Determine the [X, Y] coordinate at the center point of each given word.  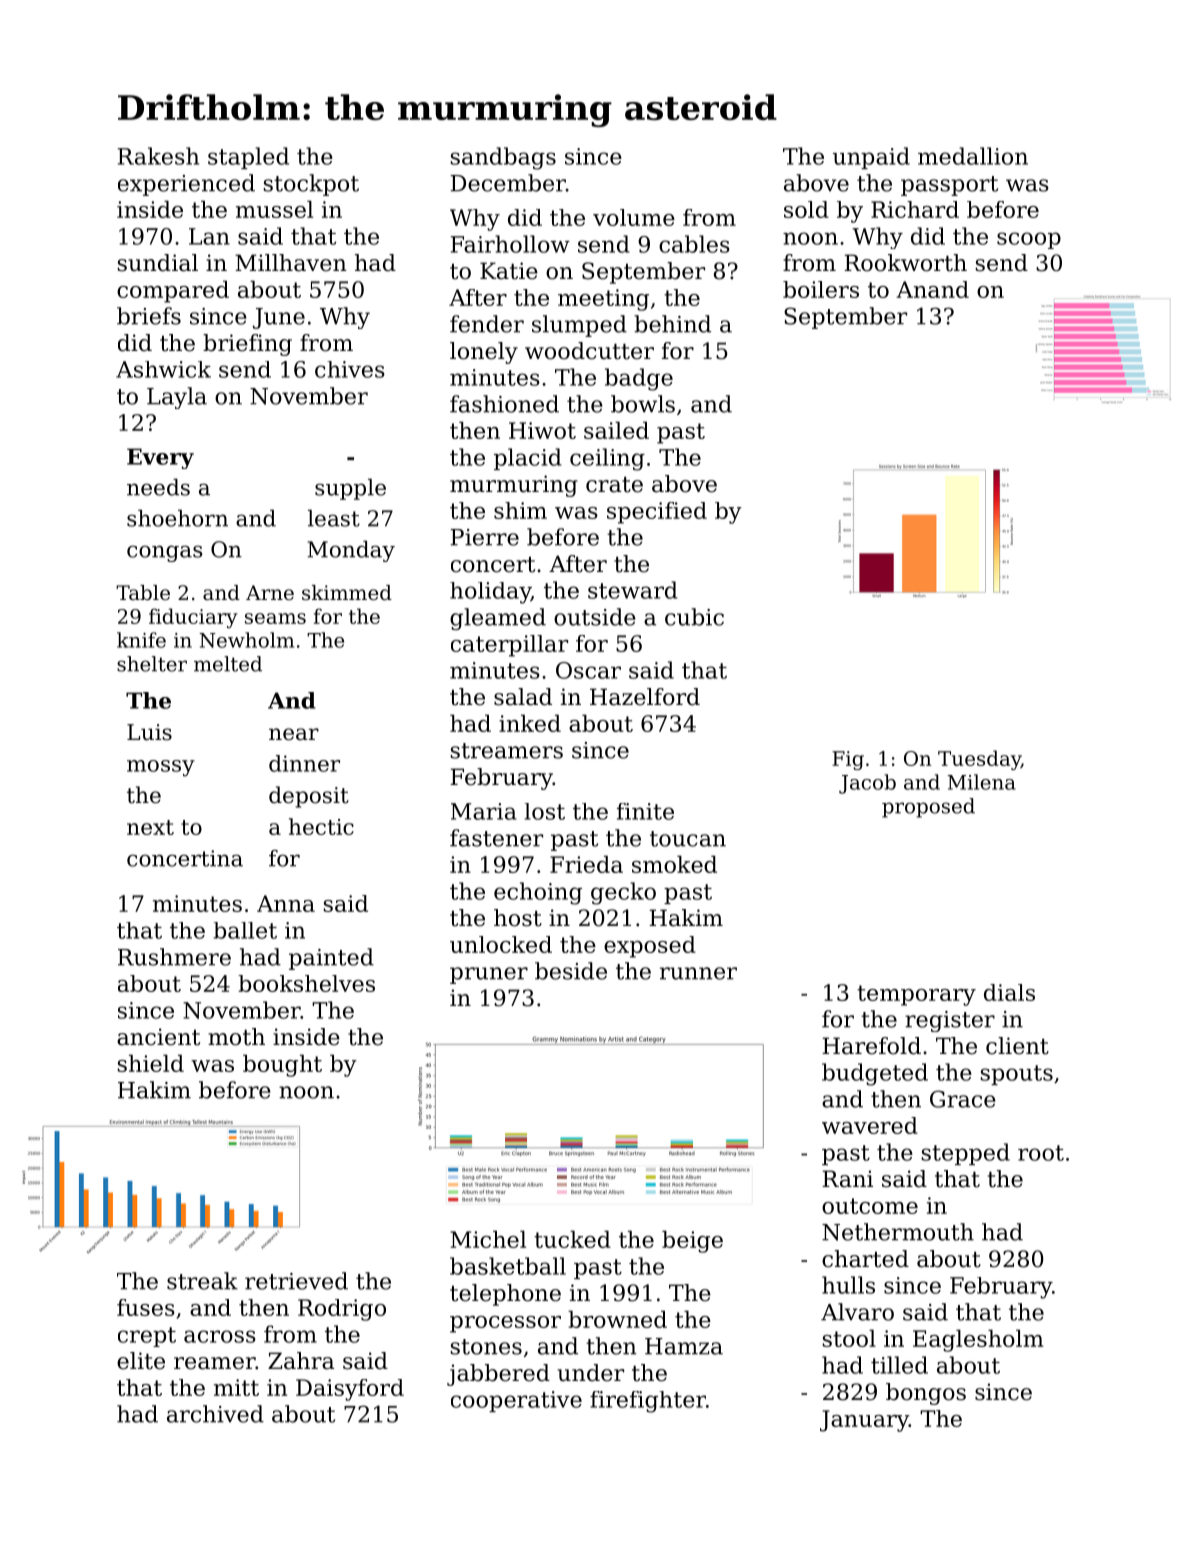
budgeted [875, 1074]
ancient [158, 1037]
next [150, 827]
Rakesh [158, 156]
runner [698, 973]
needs [158, 487]
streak [202, 1281]
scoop [1029, 240]
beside [571, 971]
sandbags [503, 158]
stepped [965, 1154]
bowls [643, 404]
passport [949, 186]
